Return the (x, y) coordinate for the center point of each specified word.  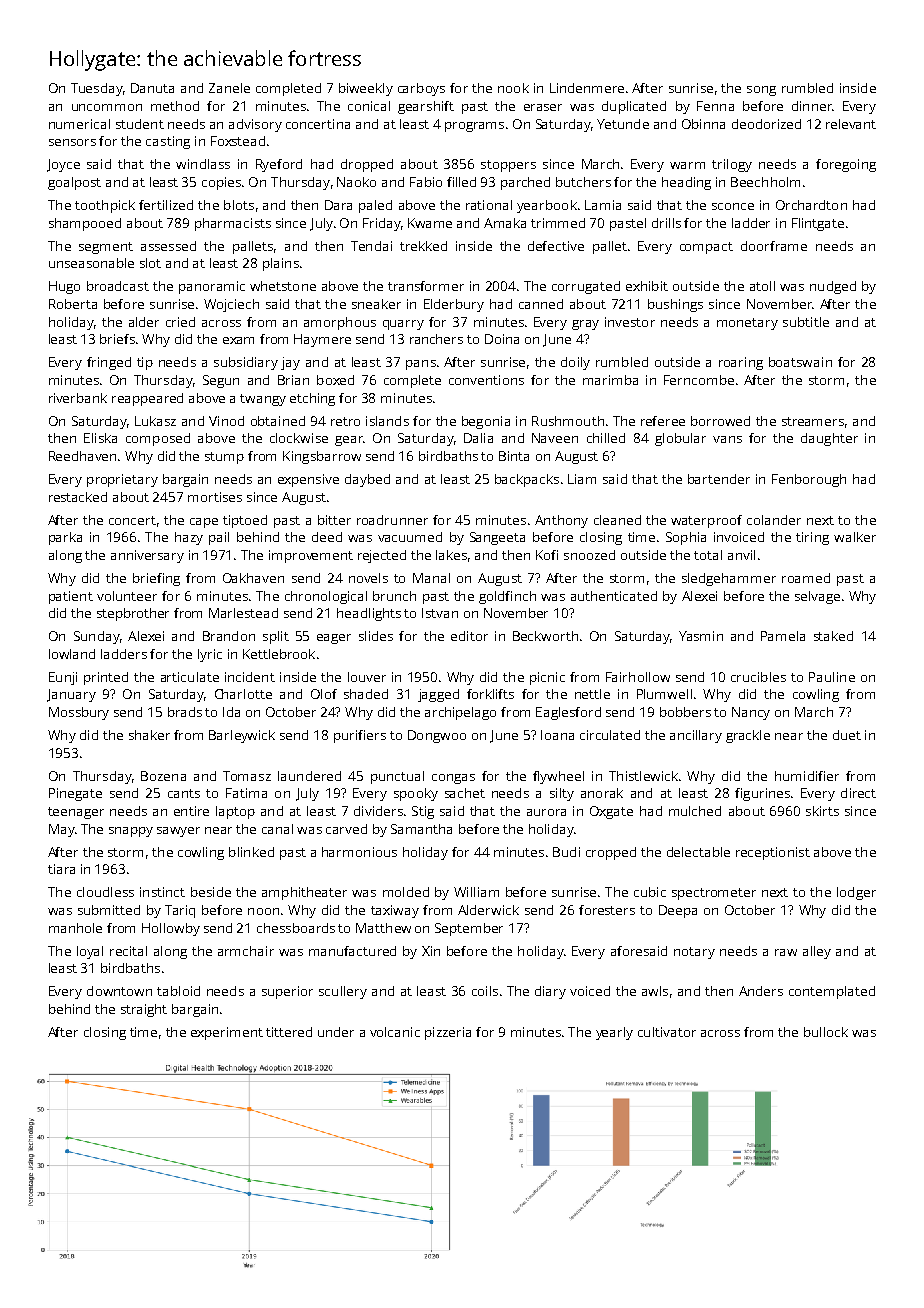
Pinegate (75, 794)
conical (369, 106)
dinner (812, 106)
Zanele (229, 88)
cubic (650, 892)
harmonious (359, 852)
